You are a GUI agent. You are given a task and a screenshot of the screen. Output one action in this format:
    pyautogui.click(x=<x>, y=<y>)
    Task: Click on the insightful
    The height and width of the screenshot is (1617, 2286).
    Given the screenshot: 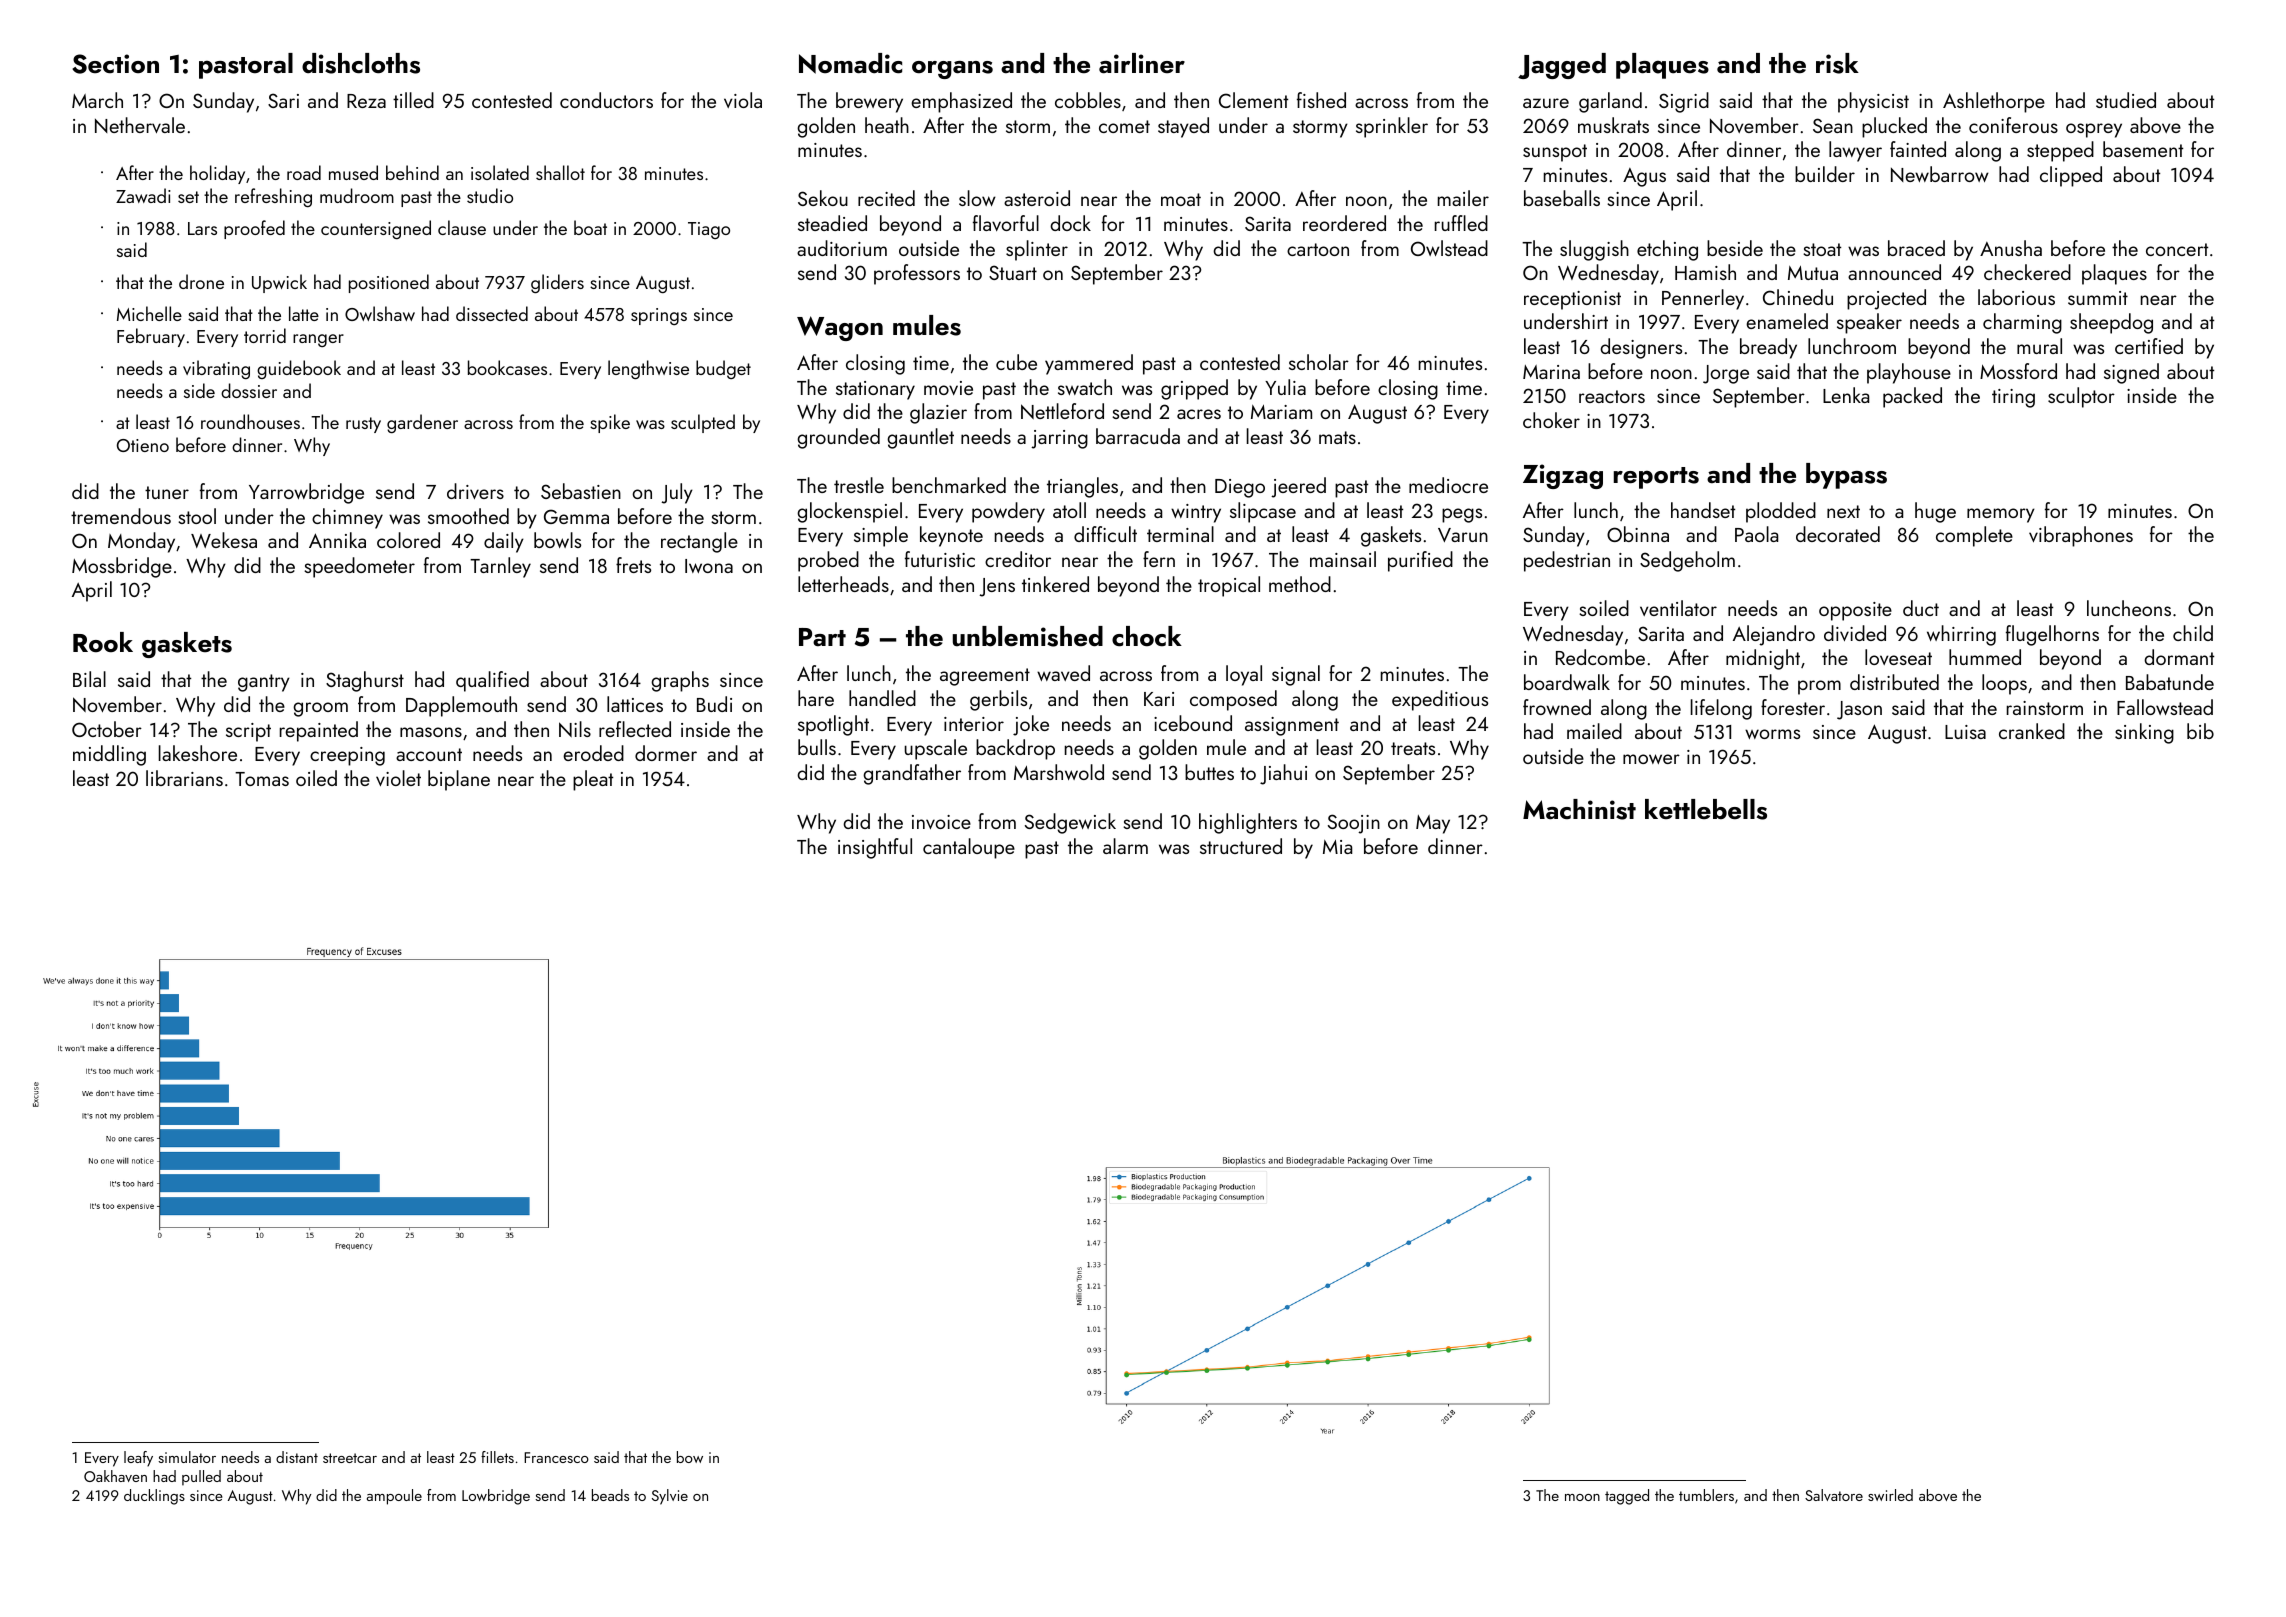 What is the action you would take?
    pyautogui.click(x=875, y=848)
